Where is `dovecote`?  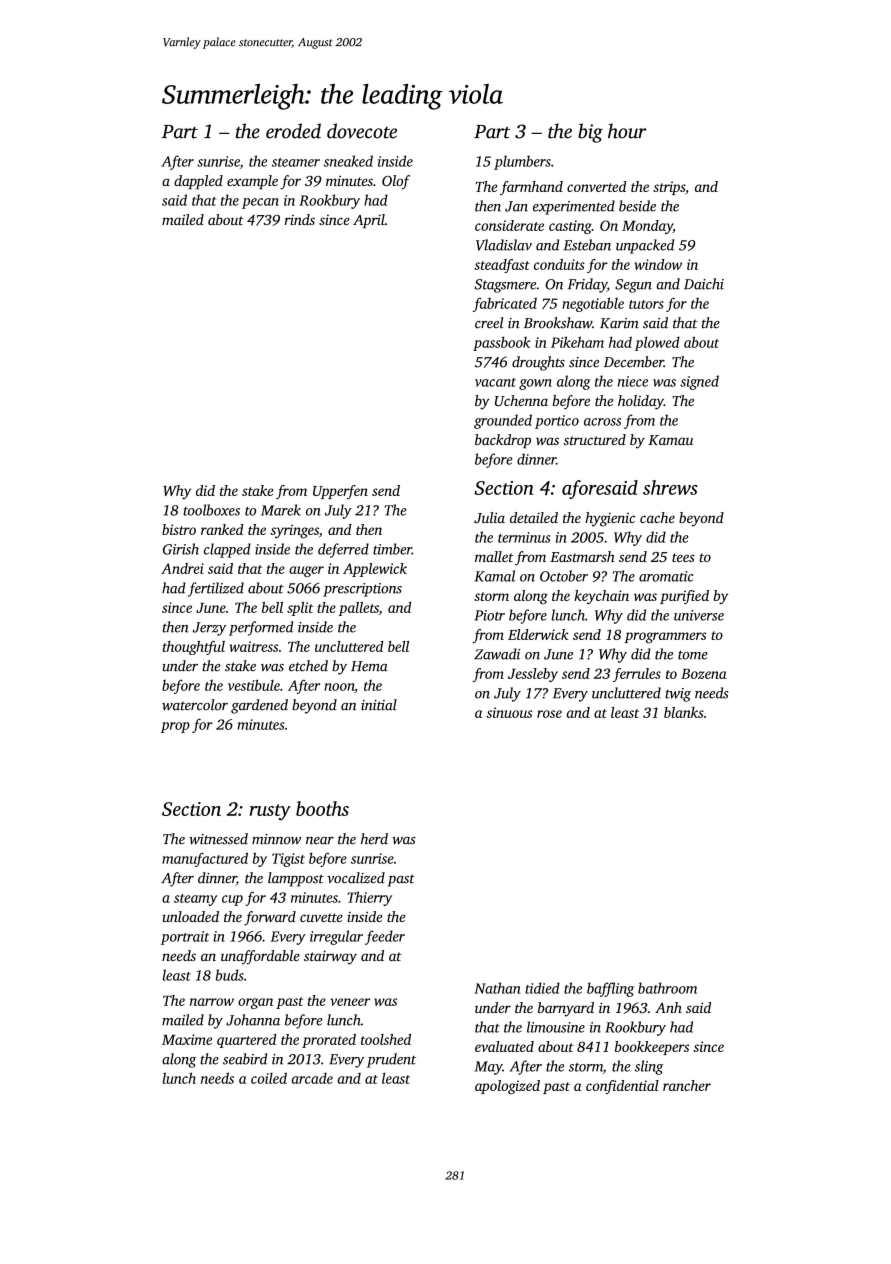
dovecote is located at coordinates (362, 131).
